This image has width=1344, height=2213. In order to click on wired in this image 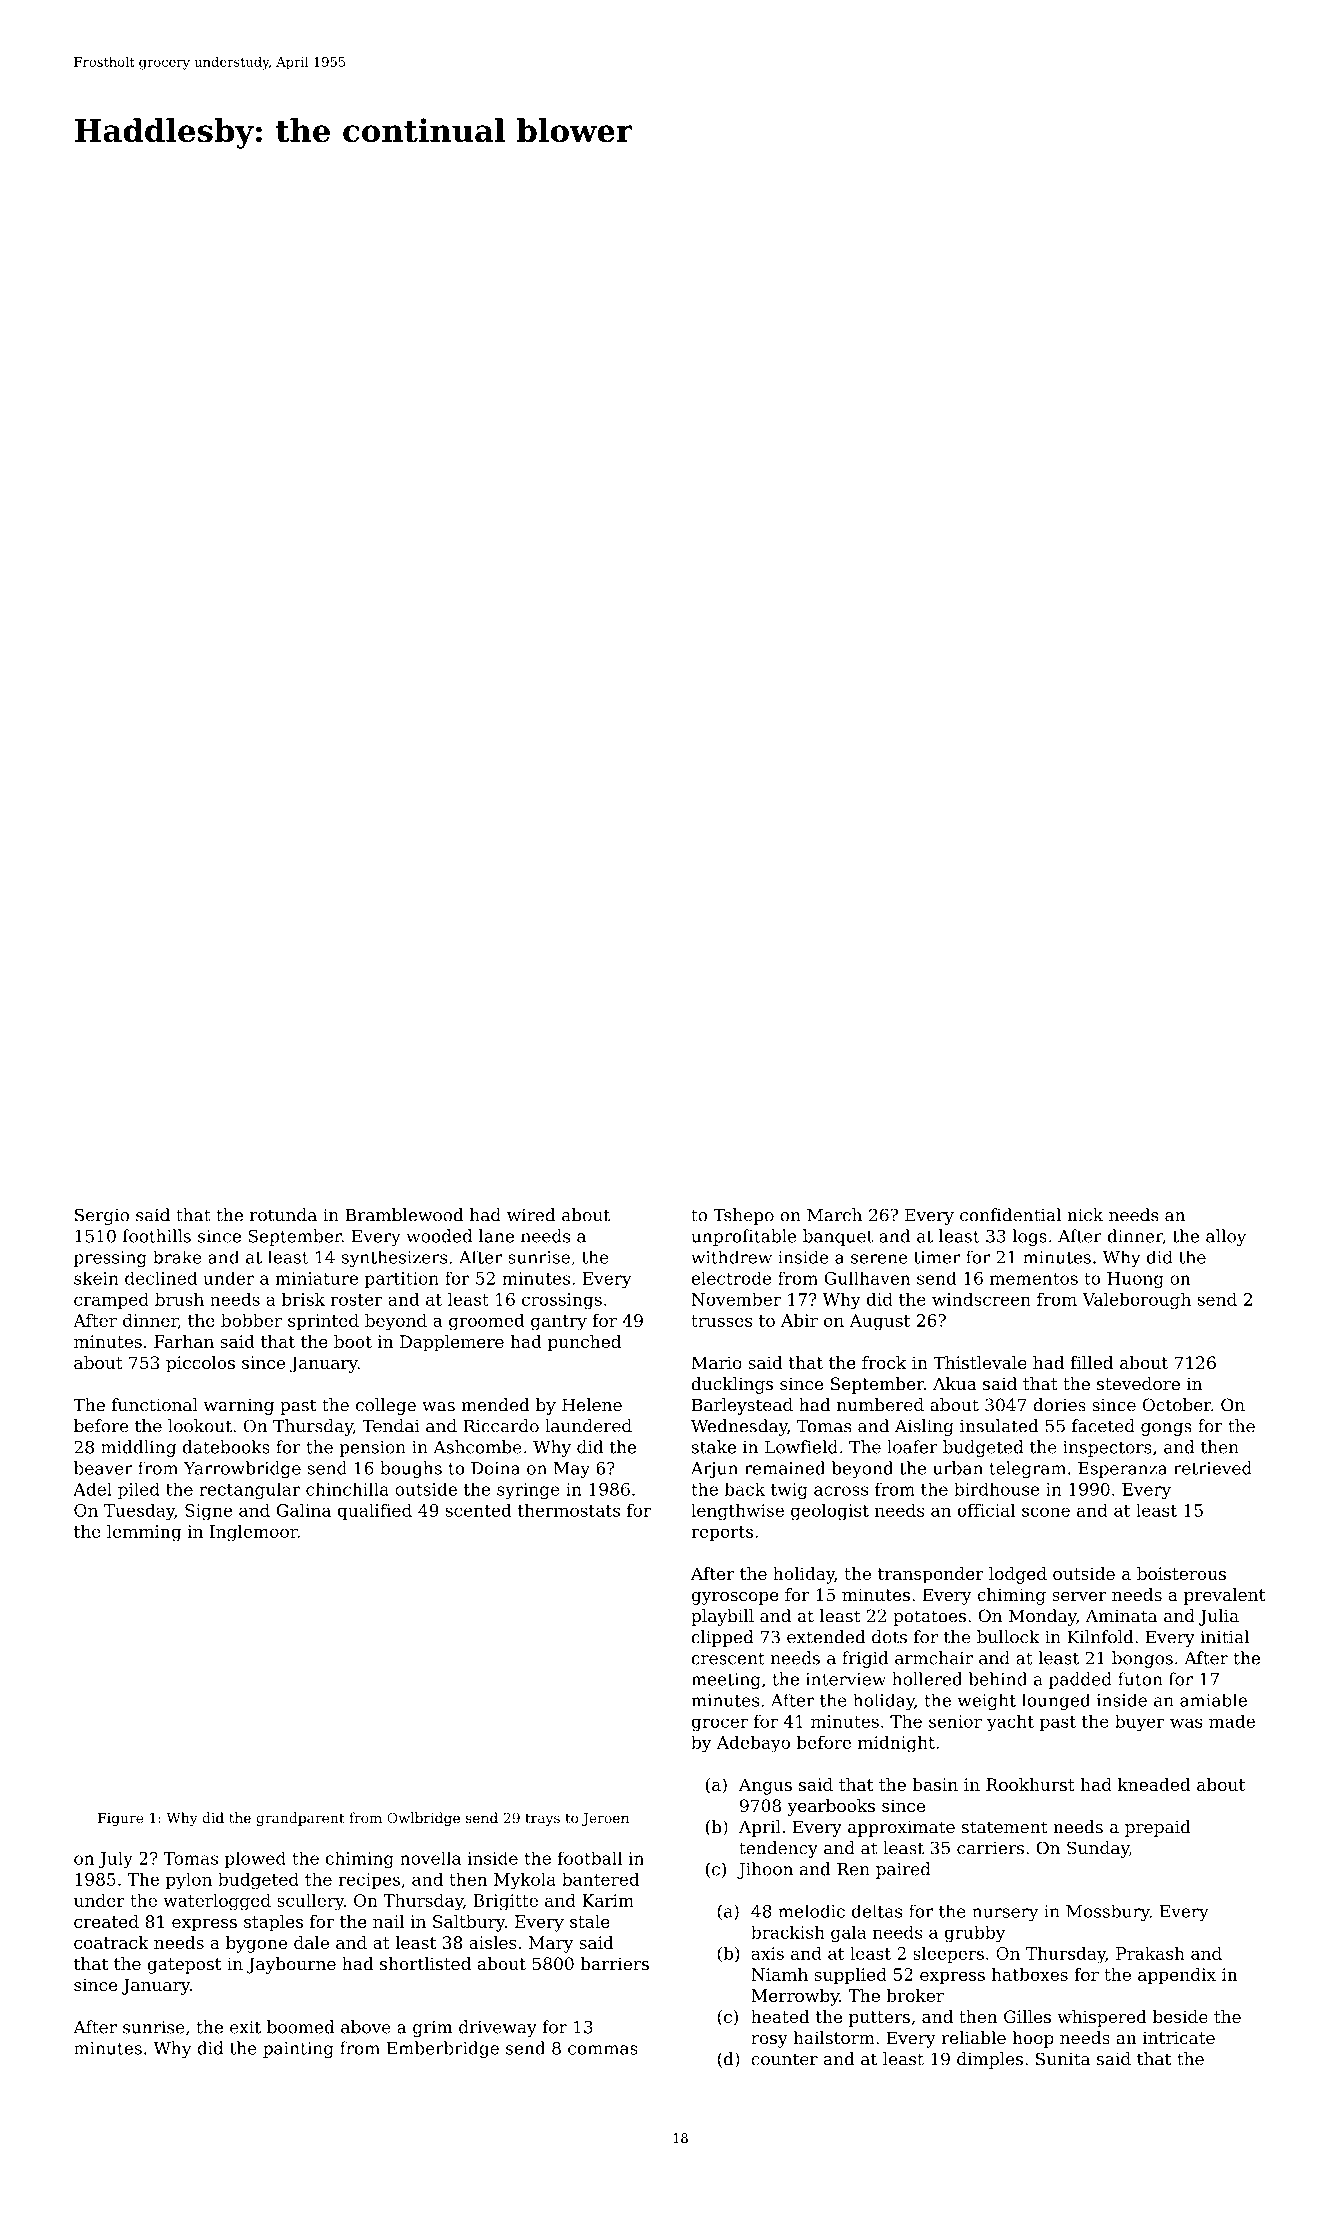, I will do `click(531, 1215)`.
